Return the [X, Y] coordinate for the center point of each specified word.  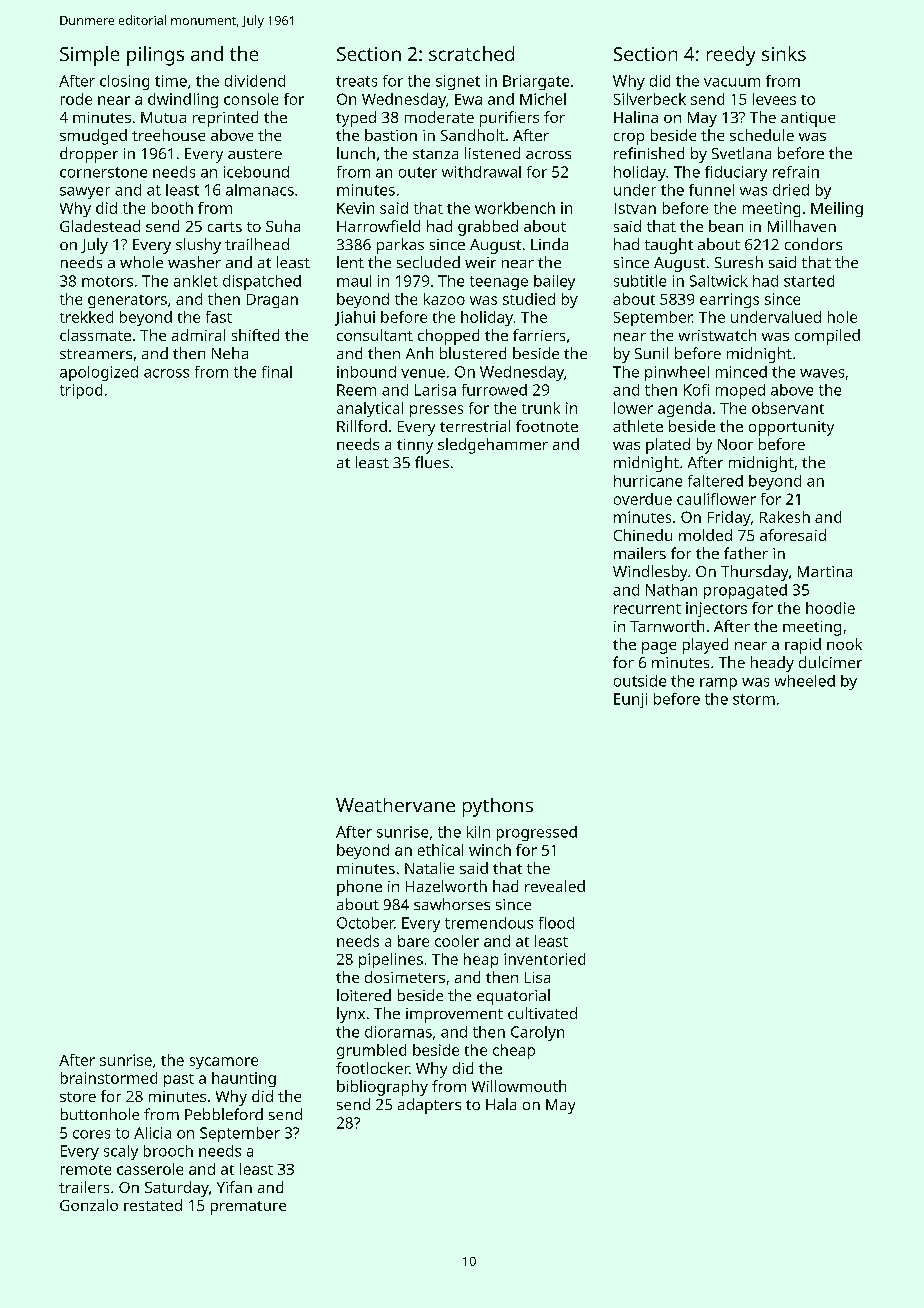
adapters [429, 1106]
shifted [255, 335]
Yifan [234, 1187]
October [365, 923]
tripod [81, 391]
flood [556, 923]
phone [359, 888]
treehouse [168, 135]
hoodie [830, 608]
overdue [643, 499]
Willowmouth [519, 1086]
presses [436, 411]
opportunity [791, 428]
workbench [515, 208]
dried [791, 190]
